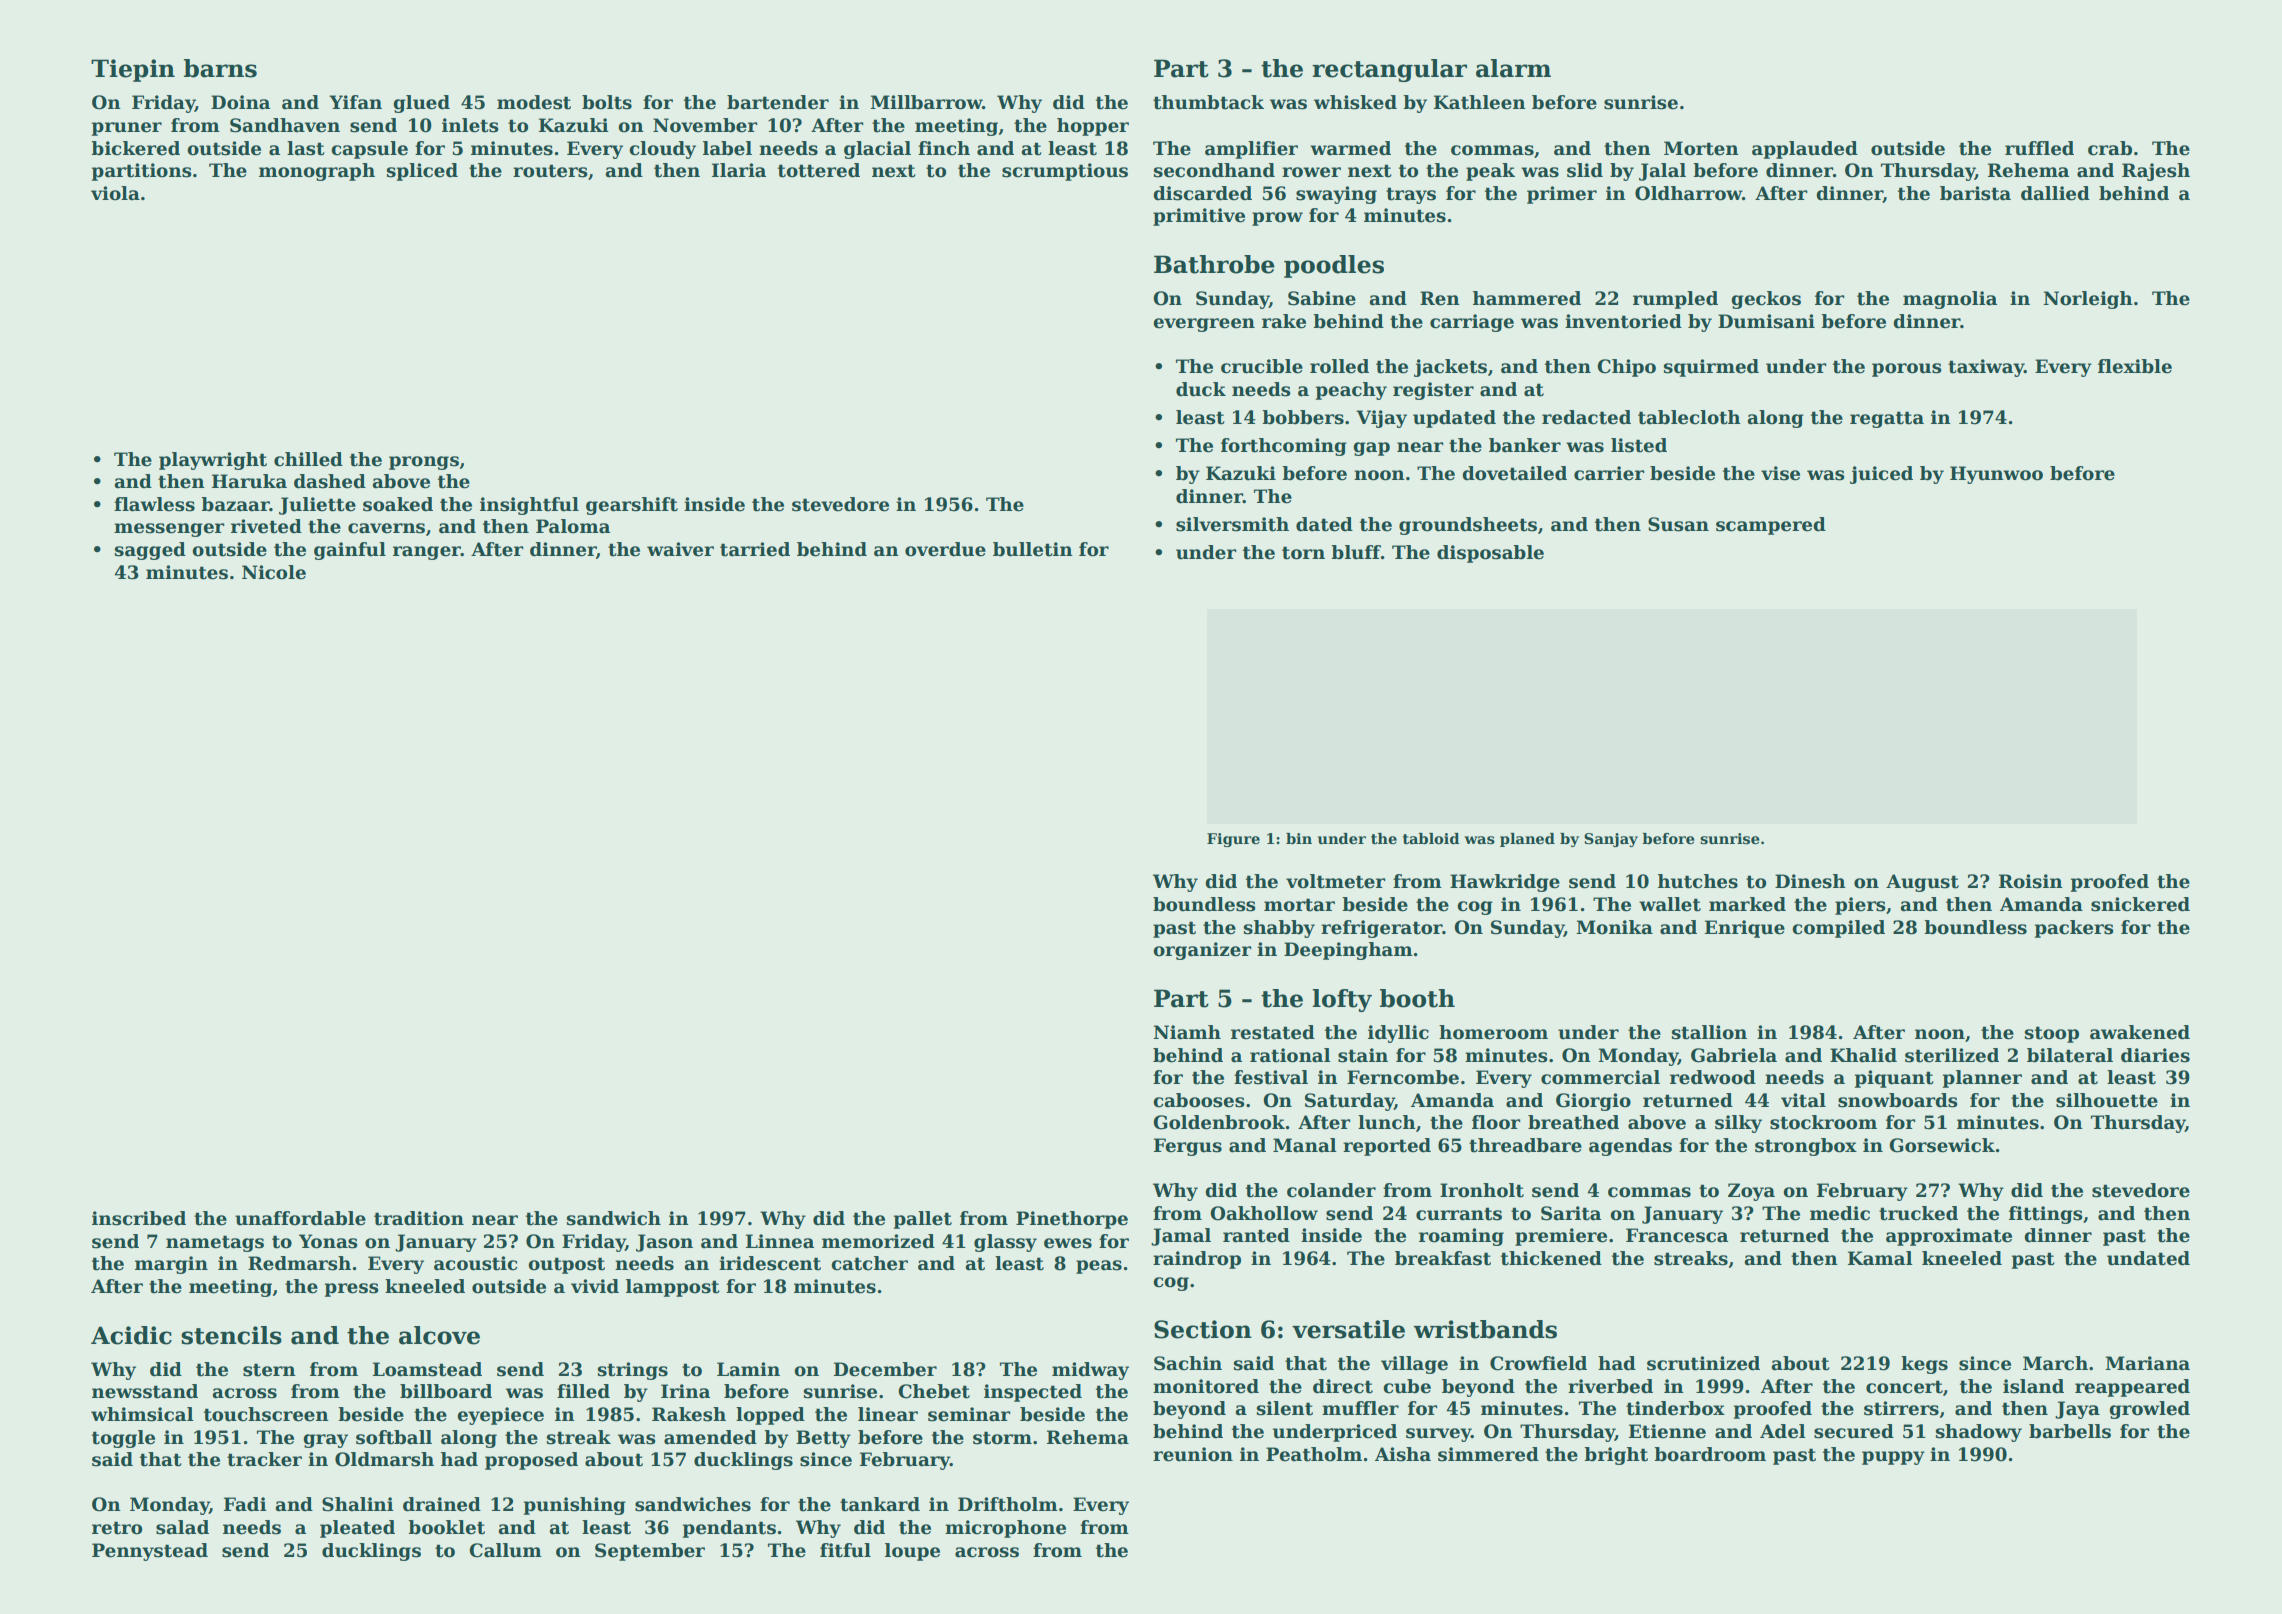 Image resolution: width=2282 pixels, height=1614 pixels. I want to click on bolts, so click(607, 102).
